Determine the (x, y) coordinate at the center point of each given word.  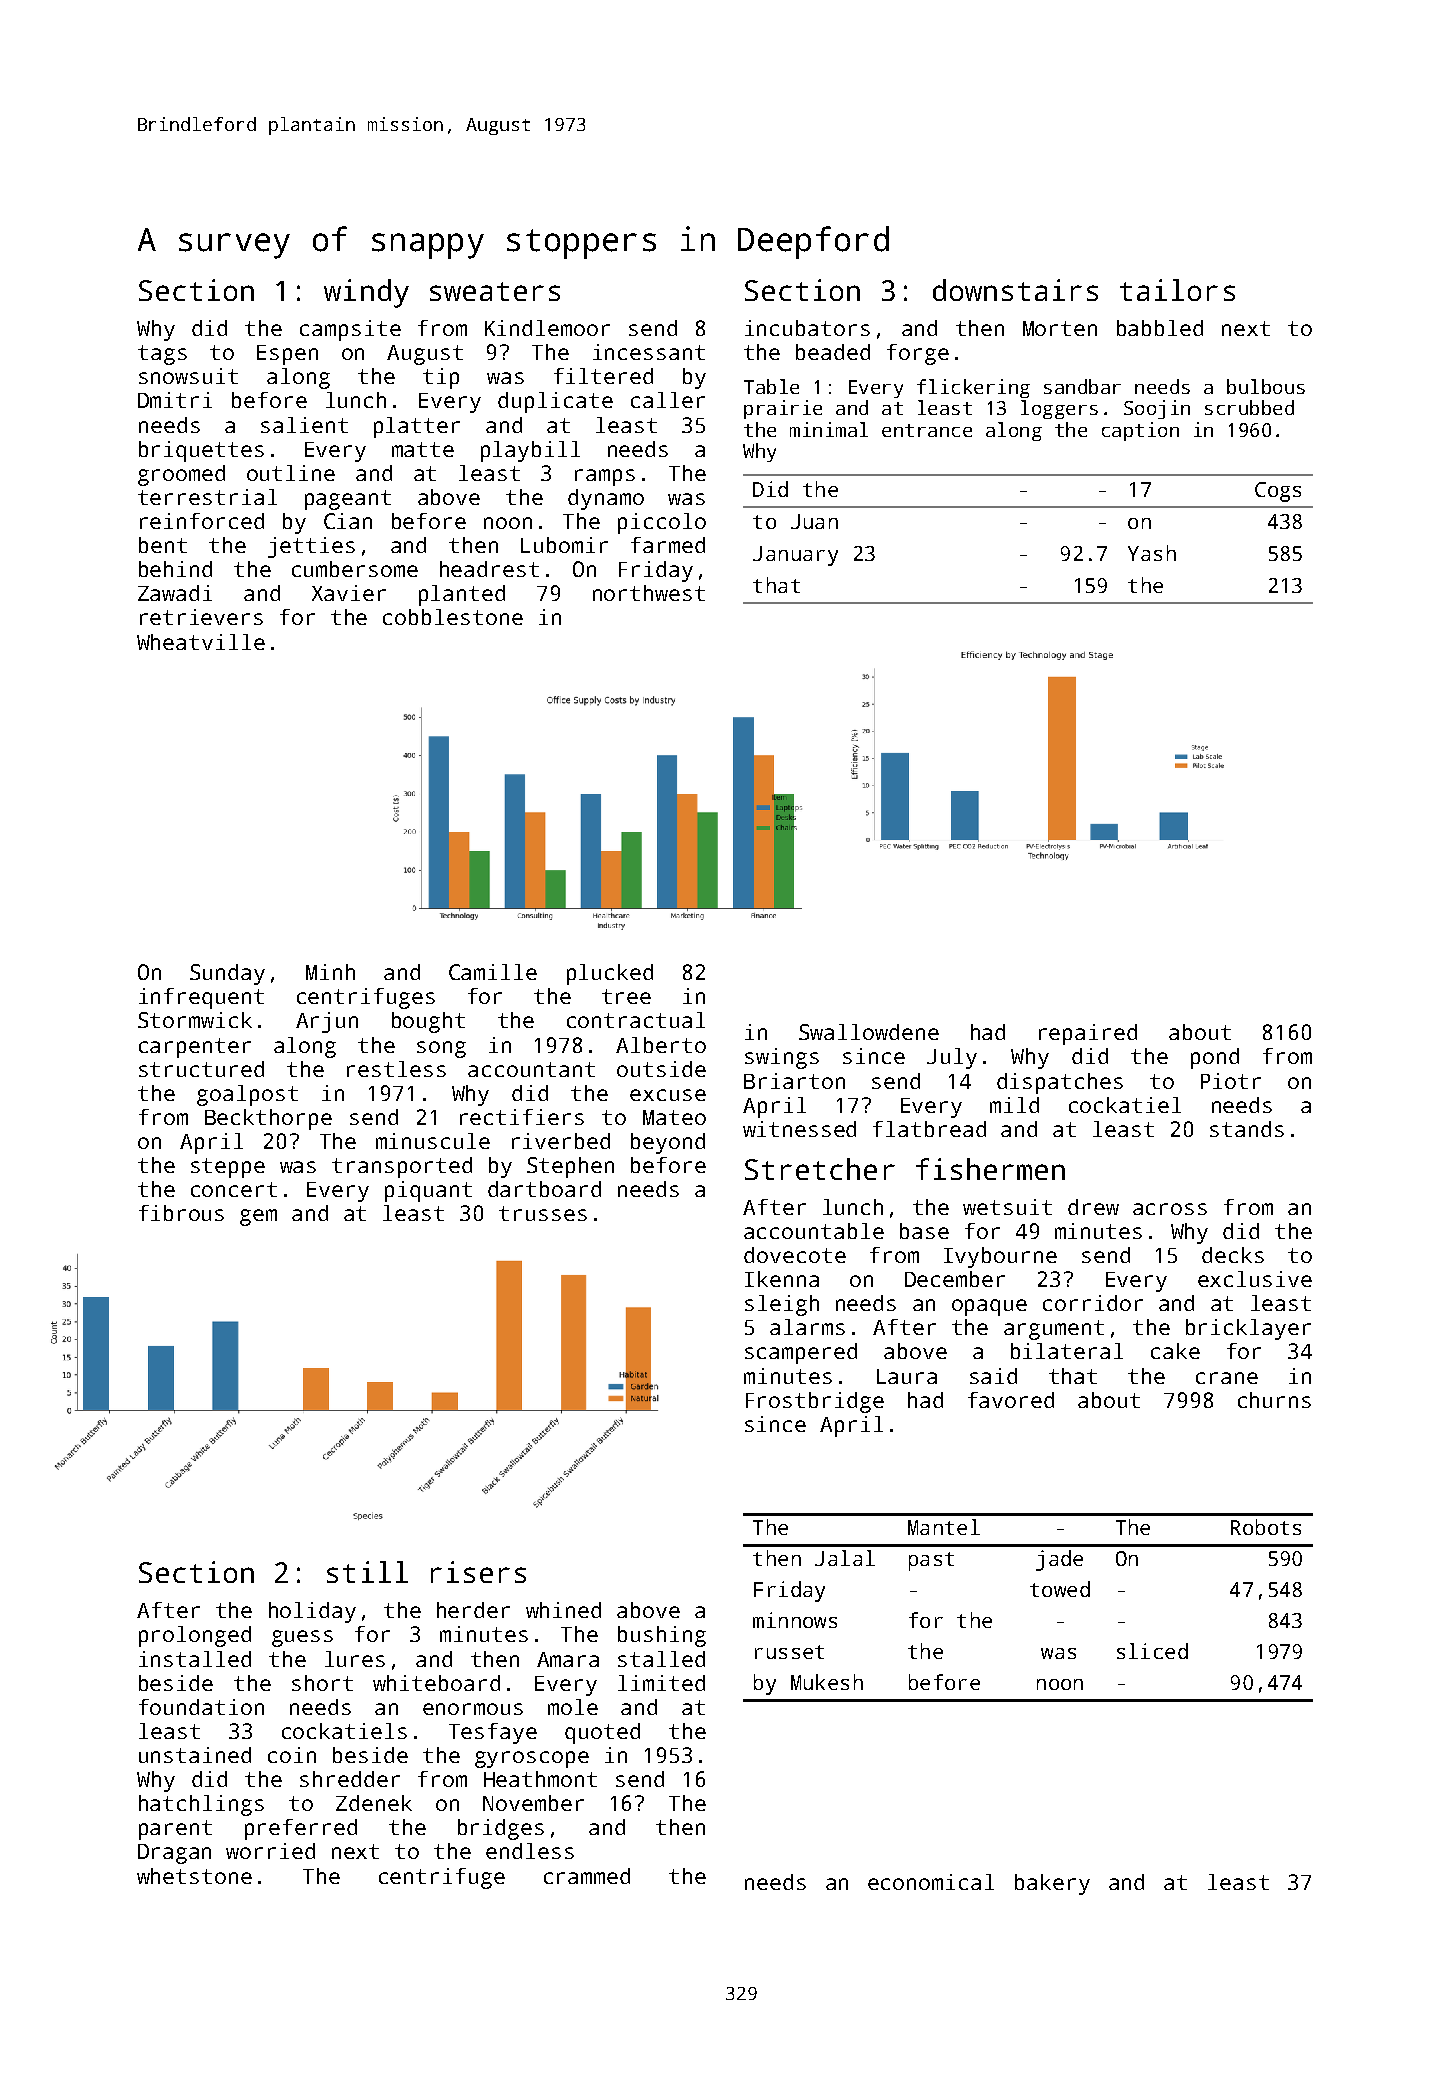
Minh (330, 972)
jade (1059, 1560)
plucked (610, 974)
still (367, 1572)
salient (304, 425)
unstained (195, 1755)
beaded (833, 352)
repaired (1088, 1034)
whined (563, 1610)
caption (1140, 431)
